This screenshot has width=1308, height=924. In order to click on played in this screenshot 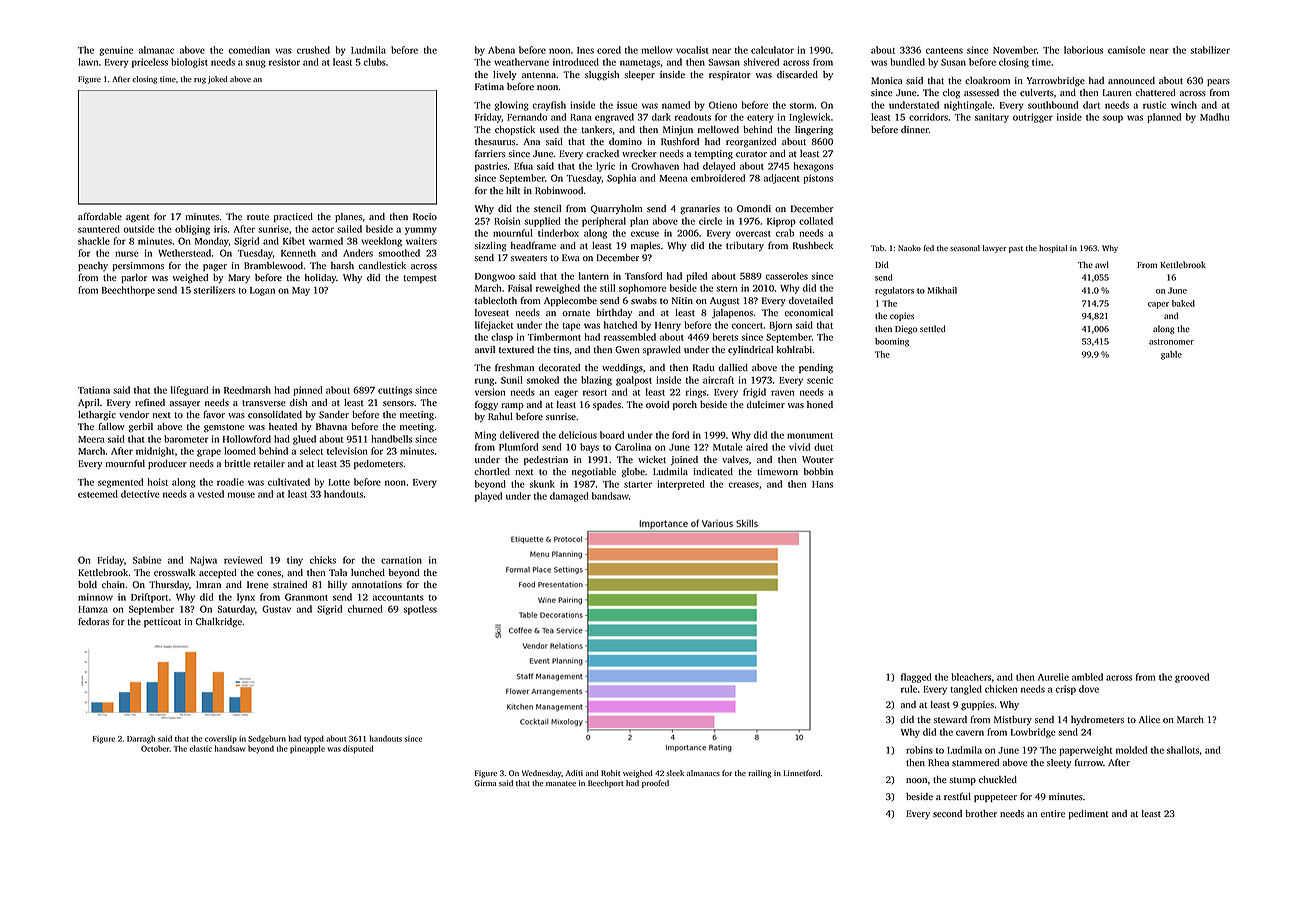, I will do `click(488, 497)`.
